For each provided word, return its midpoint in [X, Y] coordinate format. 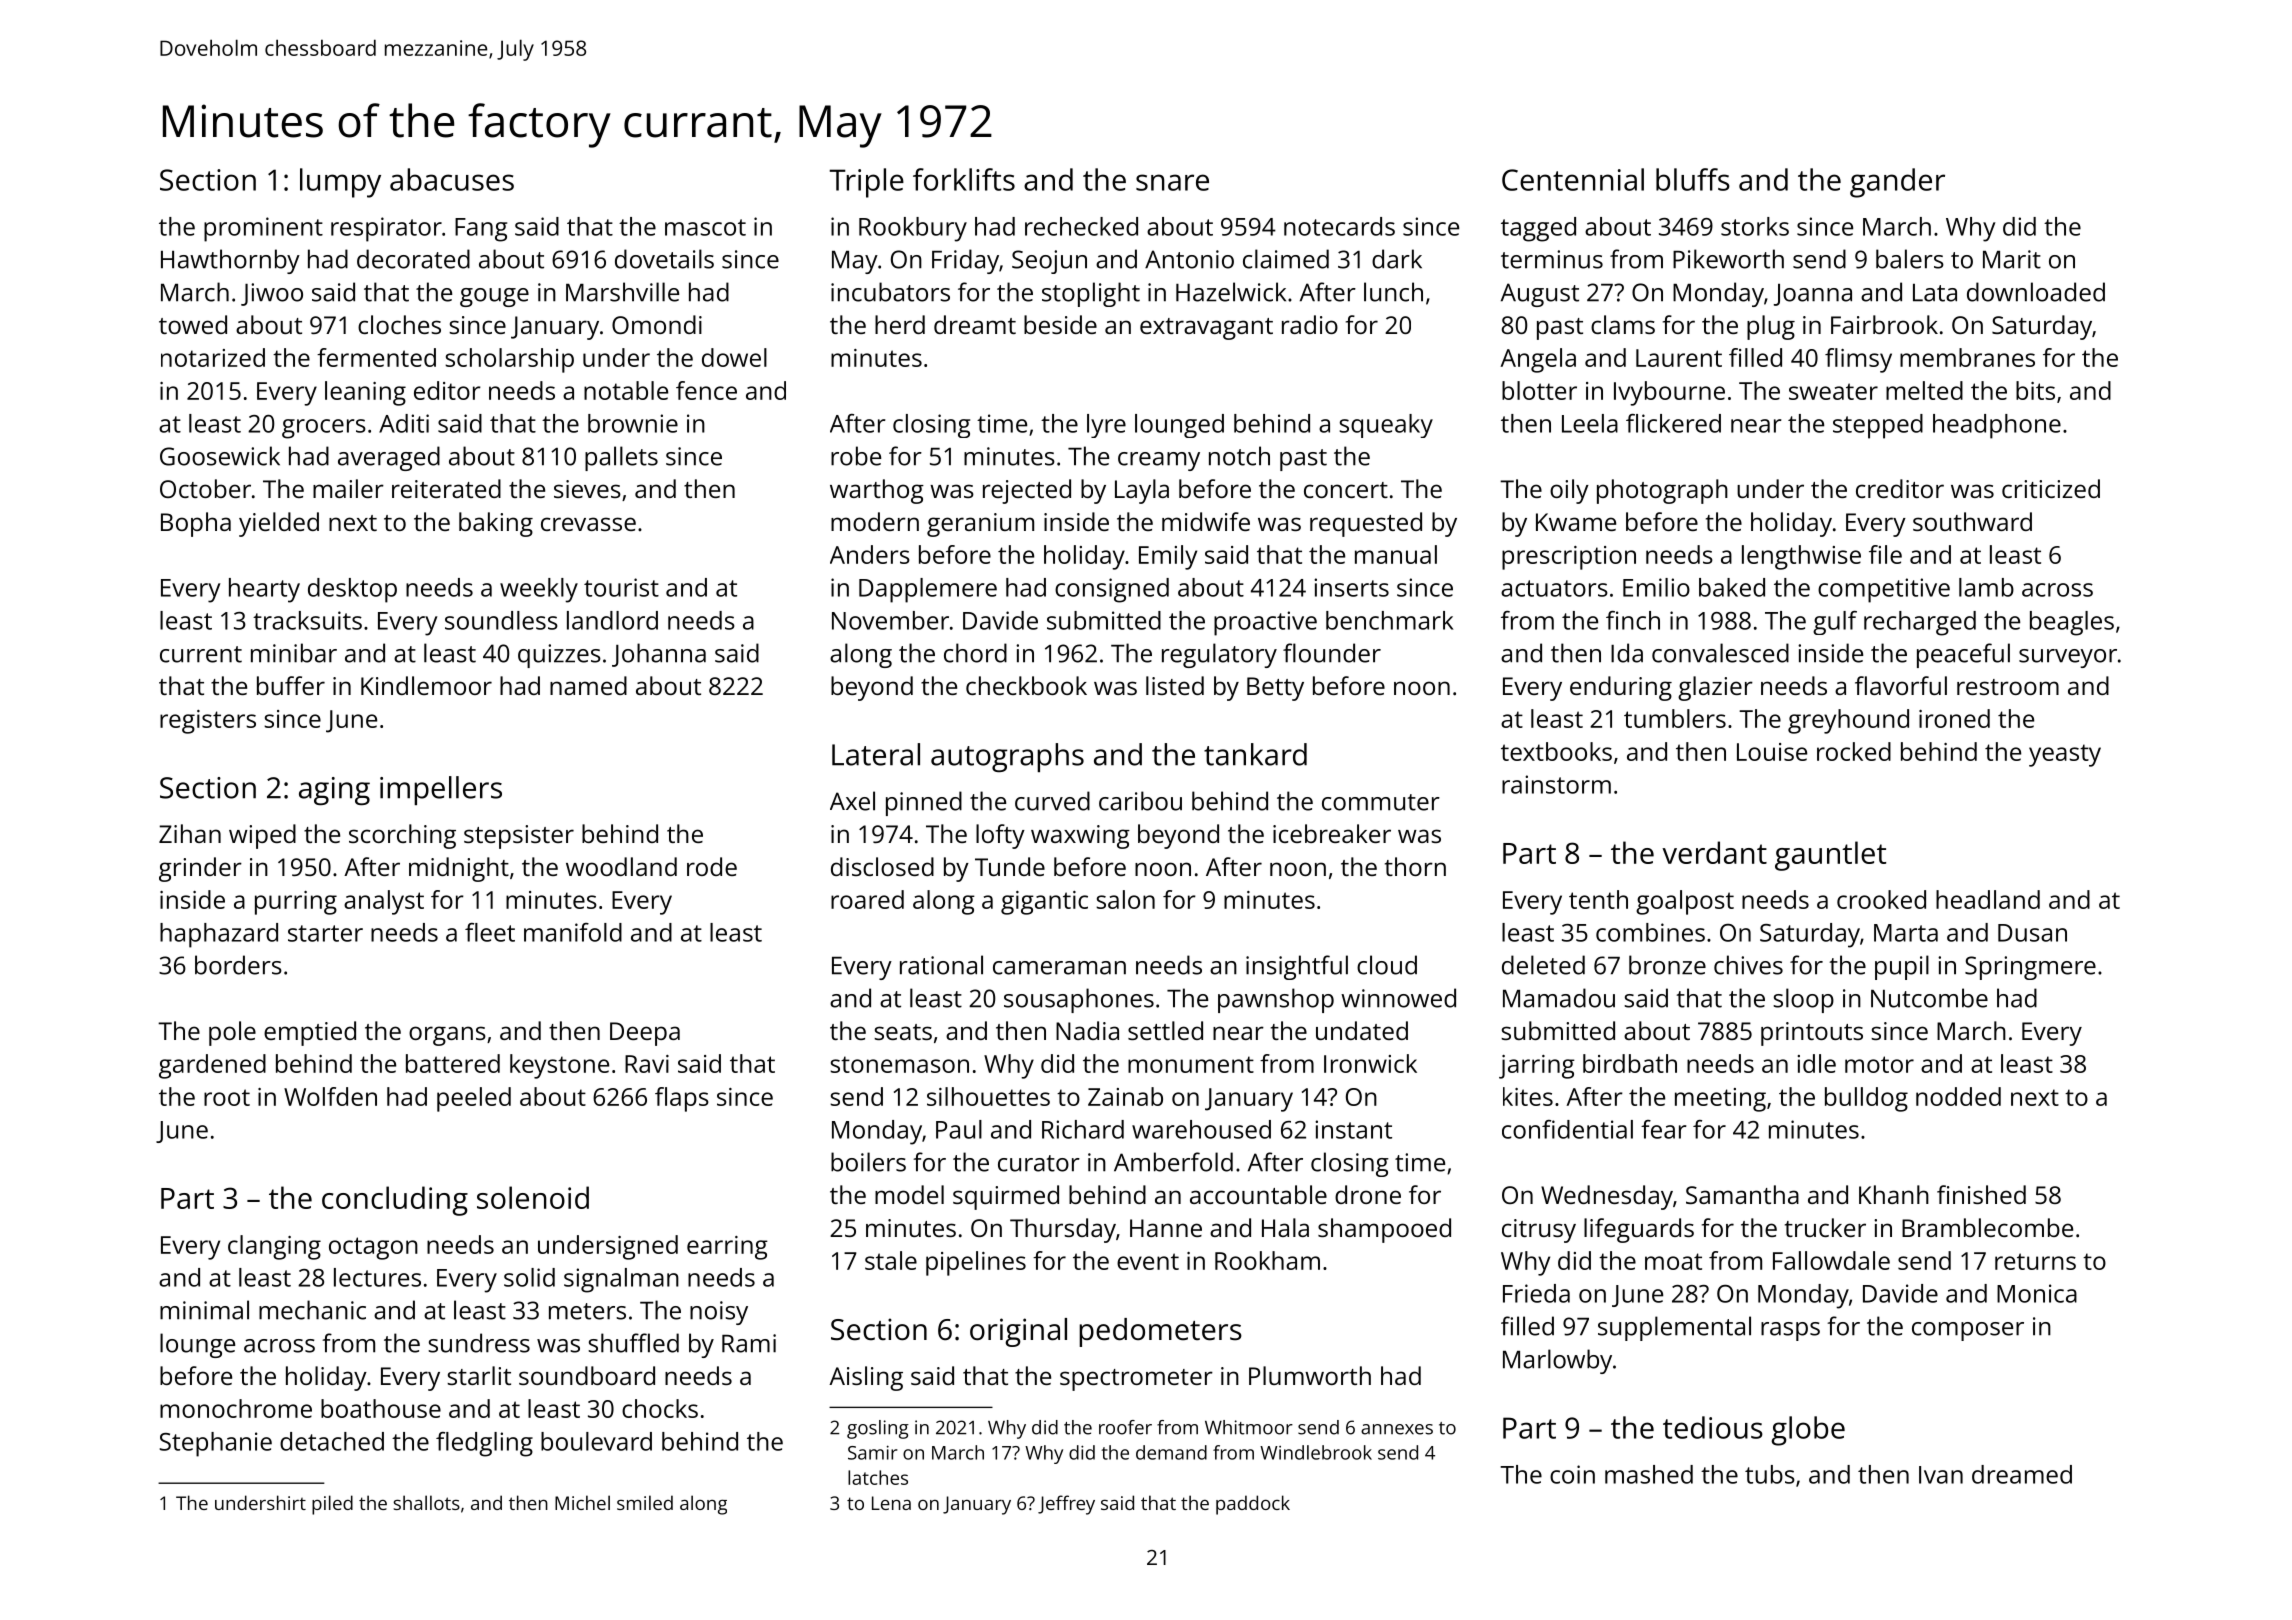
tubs [1770, 1474]
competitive [1884, 590]
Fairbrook [1884, 324]
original [1018, 1332]
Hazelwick [1231, 292]
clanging [274, 1247]
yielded [279, 524]
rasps [1790, 1331]
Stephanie [216, 1444]
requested [1366, 524]
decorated [413, 259]
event [1148, 1261]
